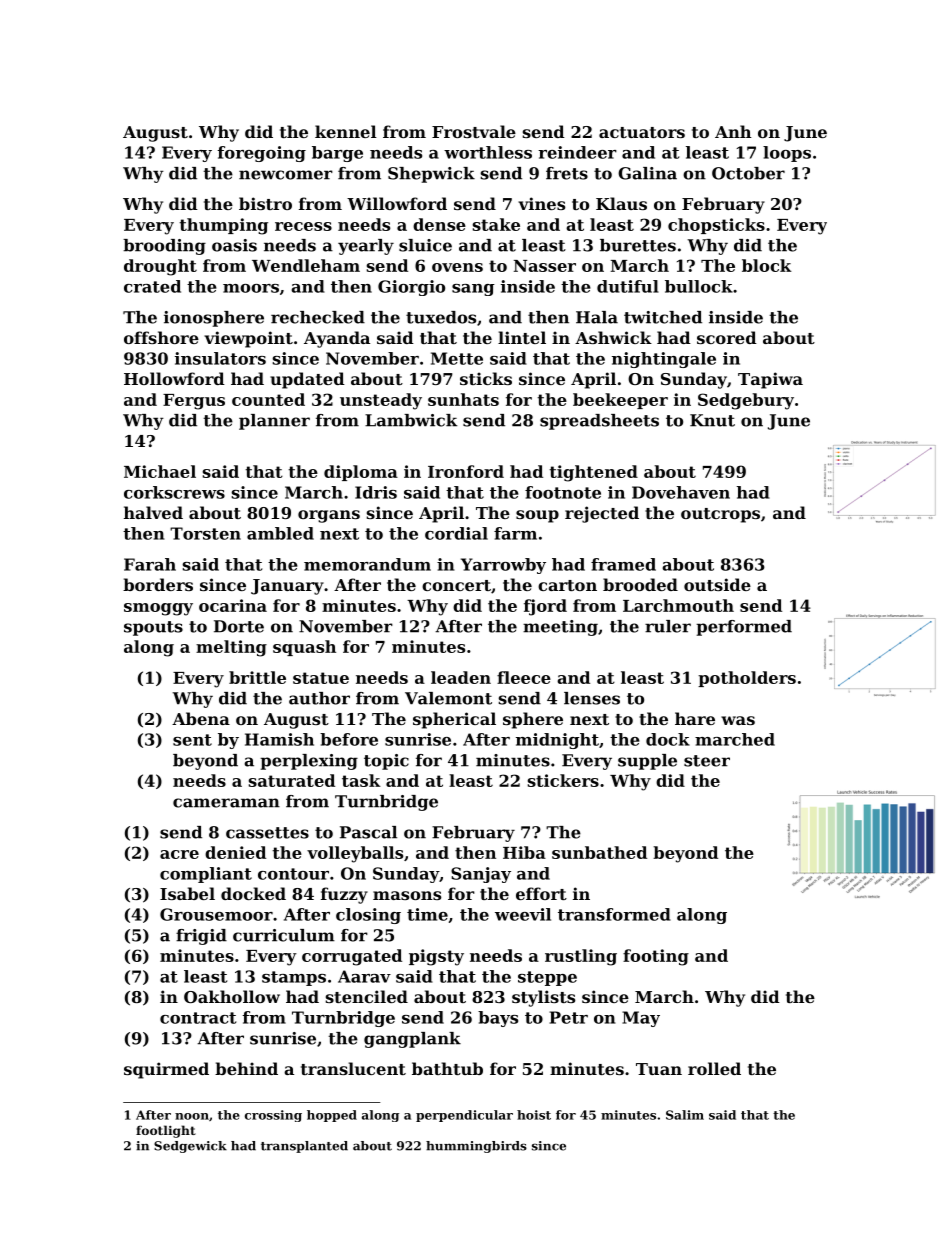 Image resolution: width=952 pixels, height=1233 pixels. What do you see at coordinates (577, 152) in the screenshot?
I see `reindeer` at bounding box center [577, 152].
